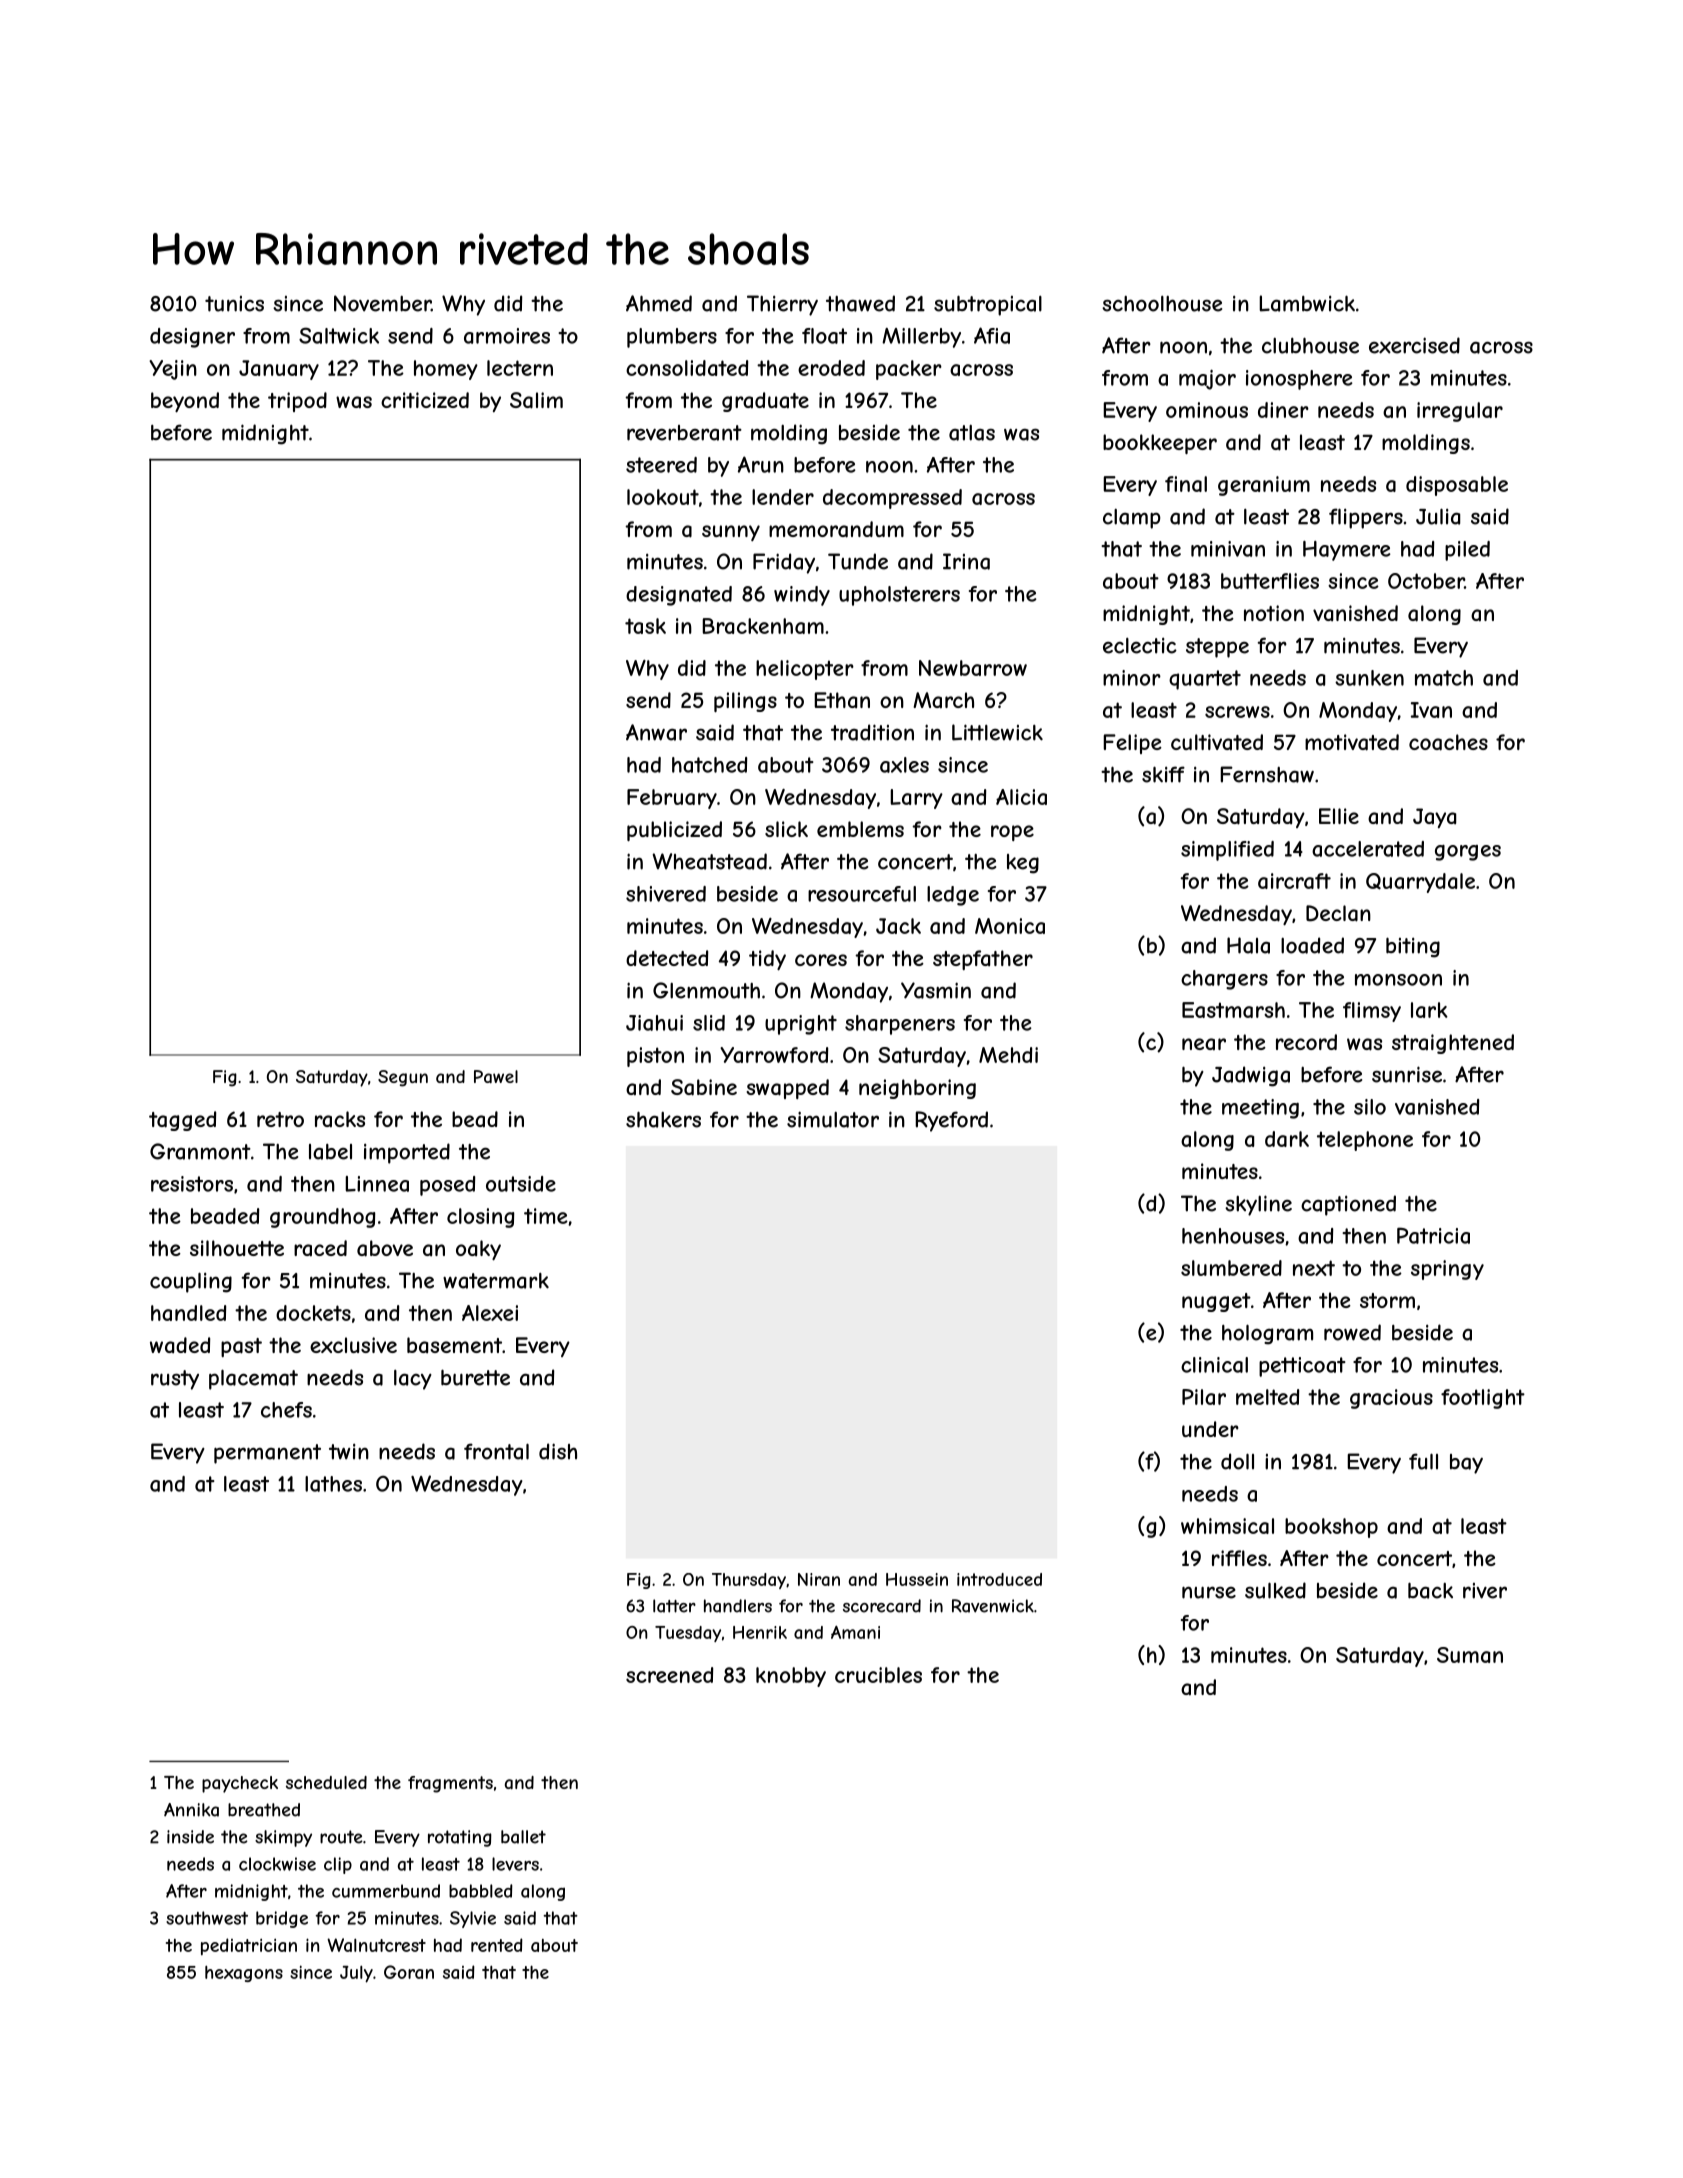 This screenshot has width=1683, height=2178. Describe the element at coordinates (356, 1974) in the screenshot. I see `July` at that location.
